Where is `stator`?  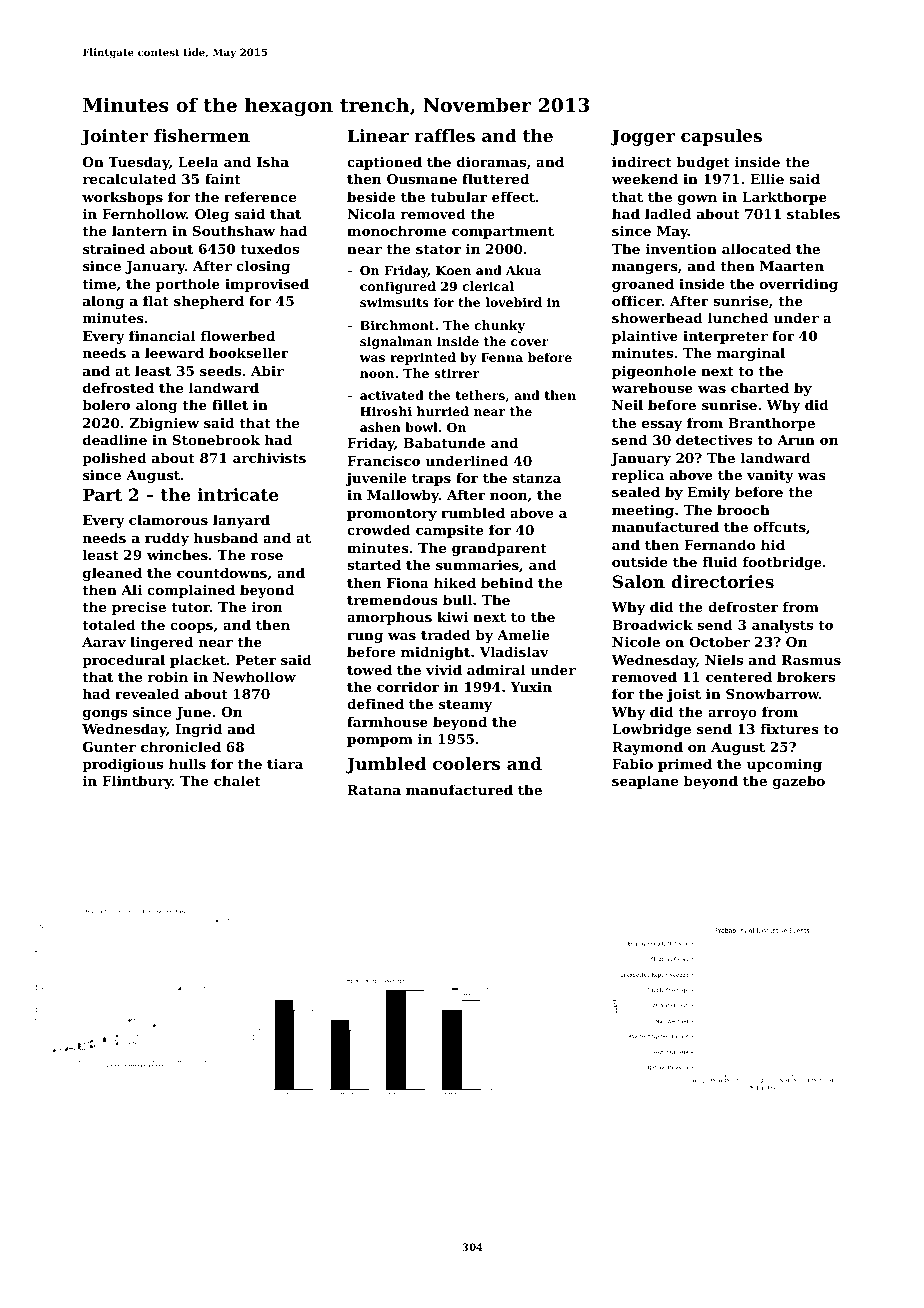
stator is located at coordinates (438, 249).
